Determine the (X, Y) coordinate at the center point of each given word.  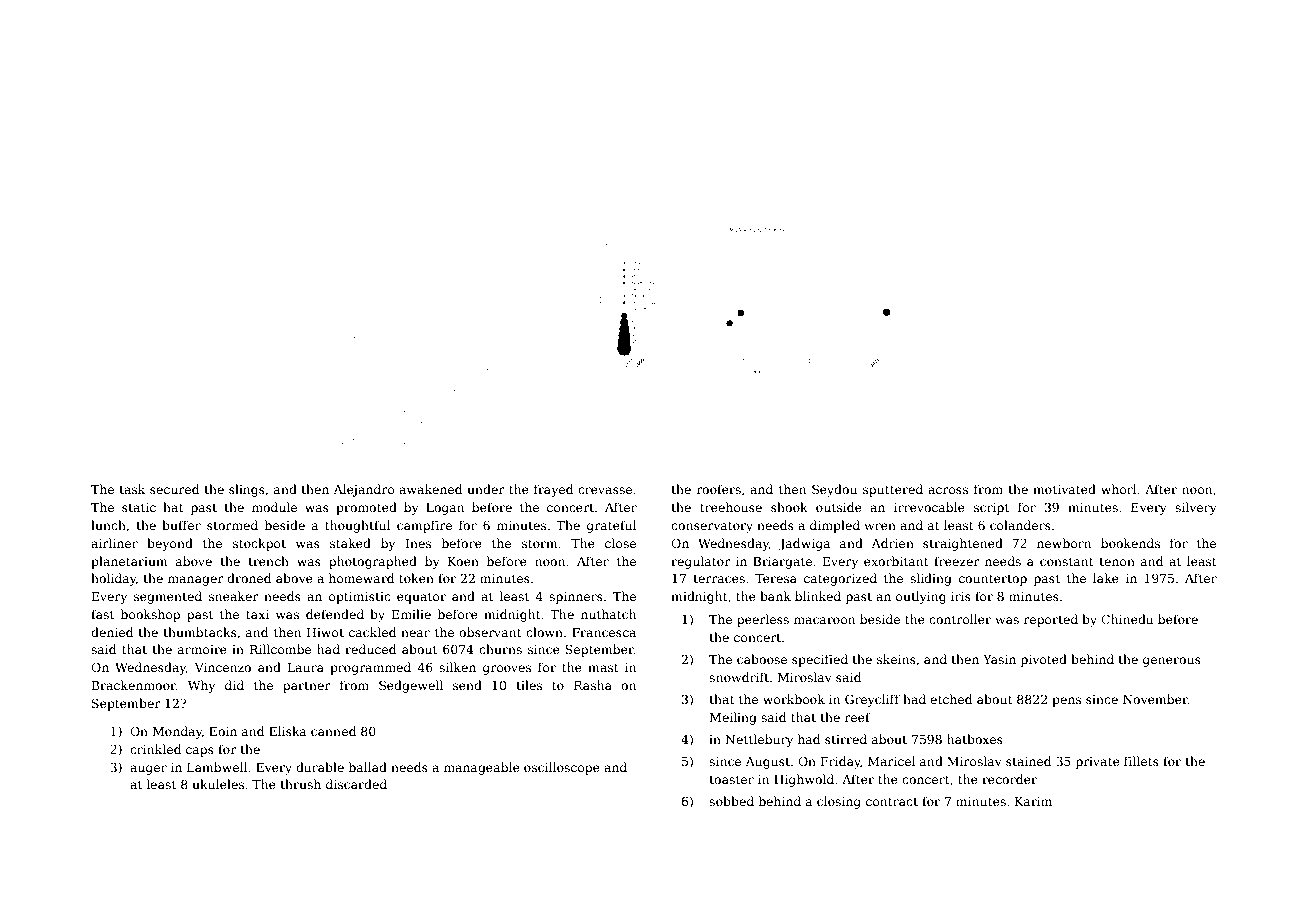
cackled (372, 632)
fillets (1141, 761)
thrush (300, 784)
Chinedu (1127, 619)
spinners (576, 598)
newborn (1064, 543)
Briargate (782, 563)
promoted (366, 508)
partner (307, 687)
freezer (957, 561)
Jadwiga (805, 544)
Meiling (733, 718)
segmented (168, 597)
